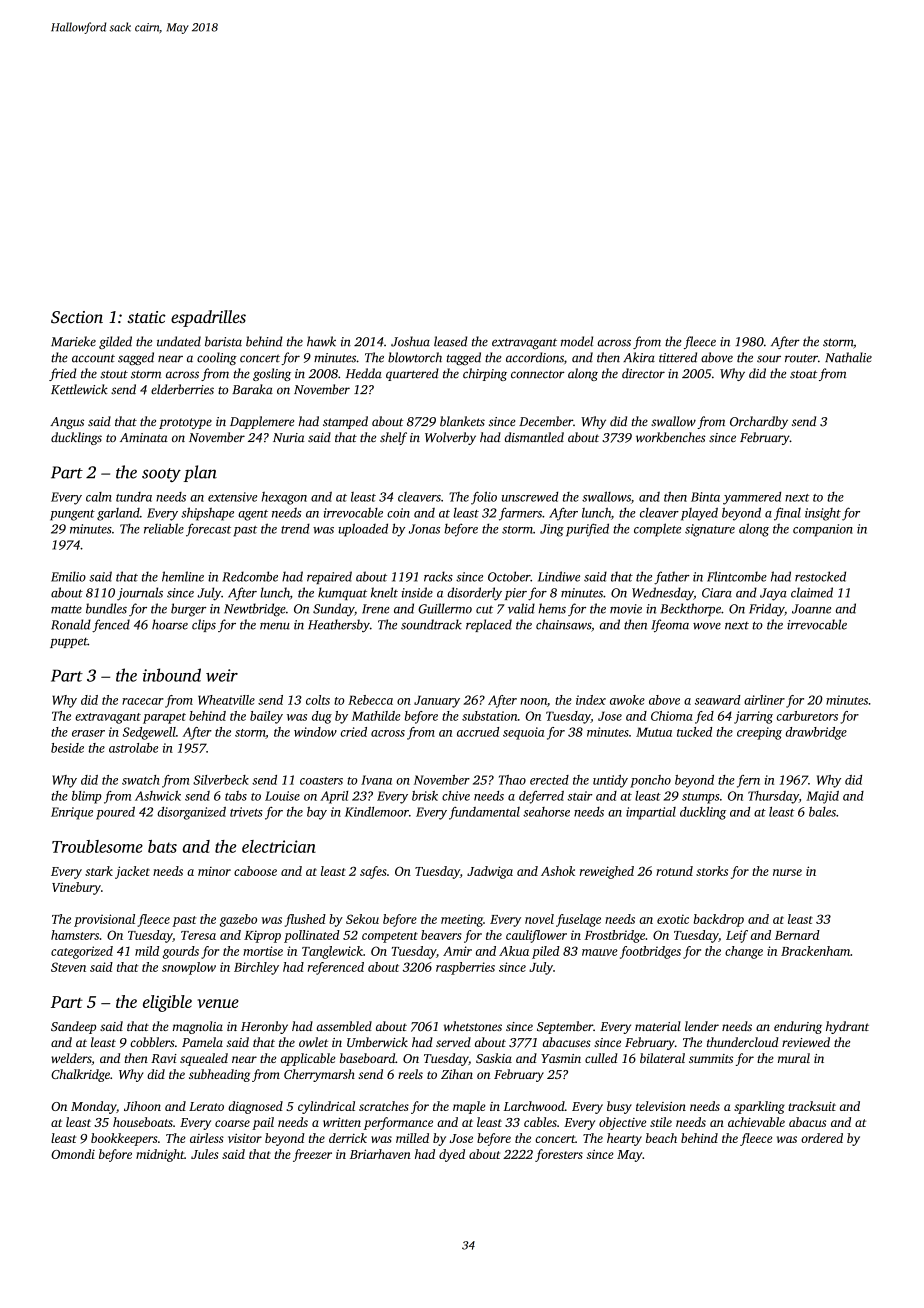 This image has height=1308, width=924. I want to click on pungent, so click(72, 515).
